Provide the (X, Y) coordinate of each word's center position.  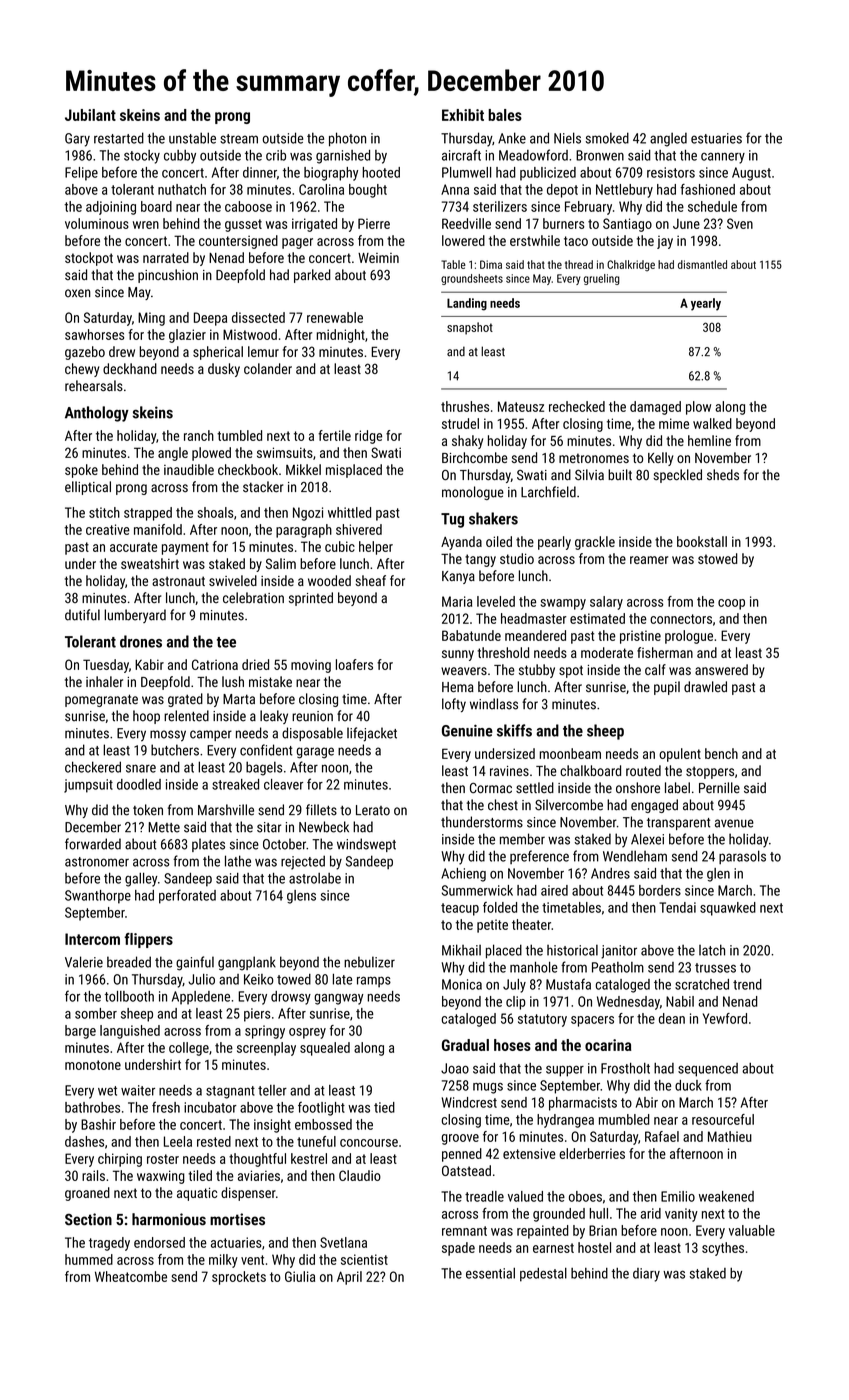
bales (505, 115)
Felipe (81, 174)
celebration (253, 598)
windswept (366, 845)
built (620, 474)
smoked (607, 138)
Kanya (458, 577)
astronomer (97, 862)
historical (572, 950)
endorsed (159, 1242)
